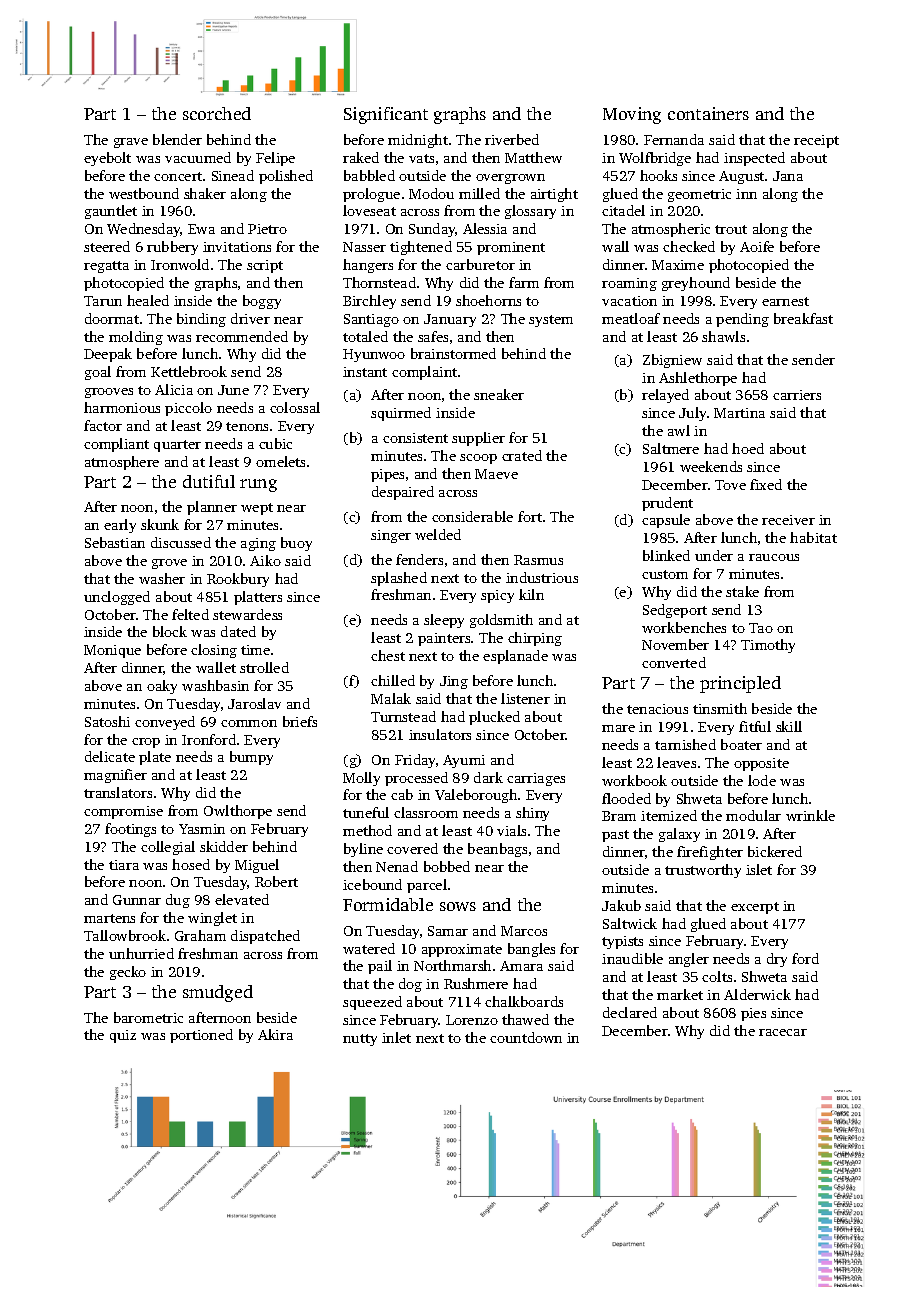  Describe the element at coordinates (476, 796) in the screenshot. I see `Valeborough` at that location.
